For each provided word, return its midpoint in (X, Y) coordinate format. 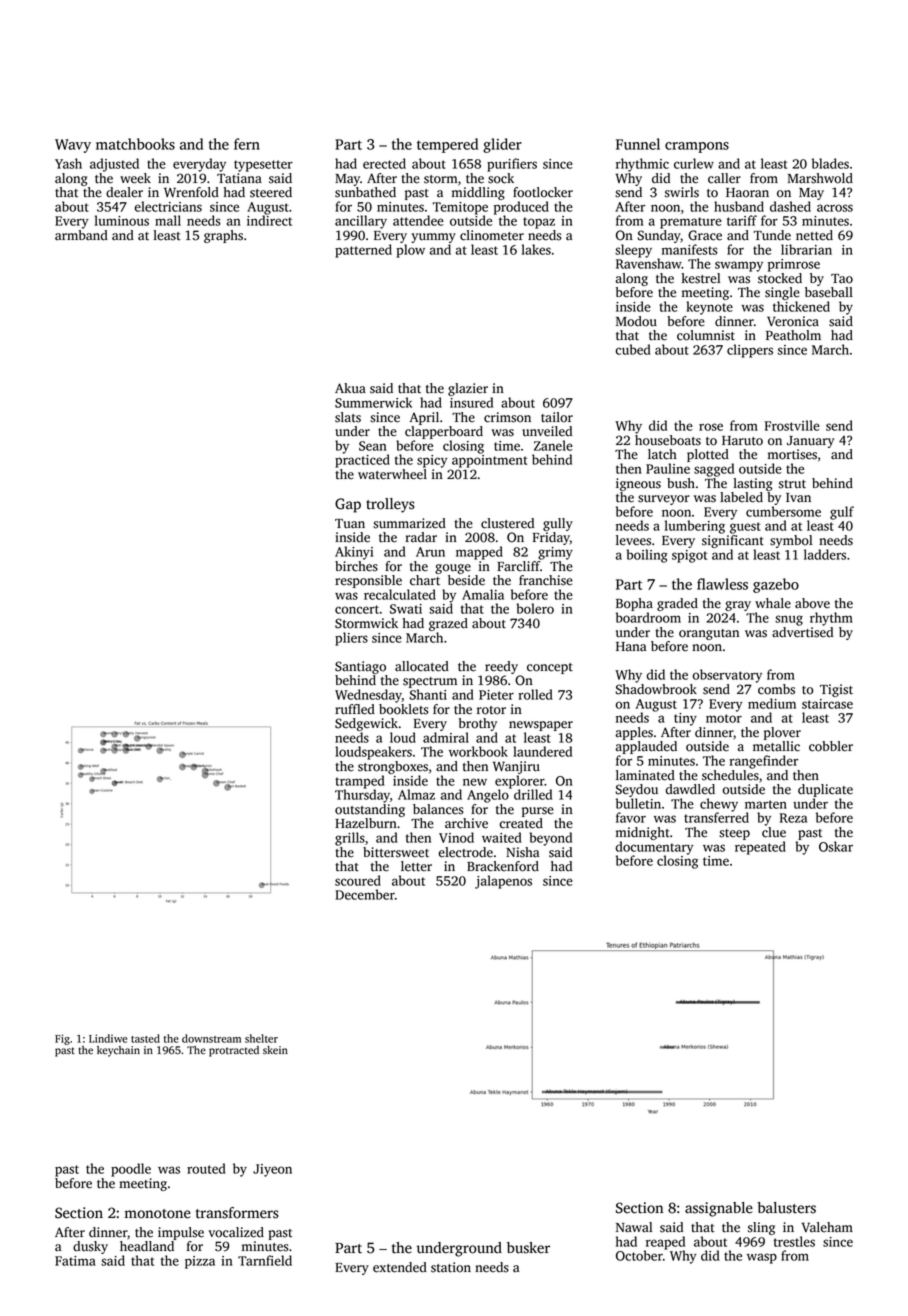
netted (814, 235)
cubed (633, 349)
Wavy (73, 146)
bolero (535, 608)
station (451, 1267)
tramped (360, 782)
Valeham (827, 1227)
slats (348, 417)
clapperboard (444, 432)
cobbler (831, 746)
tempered (447, 145)
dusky (90, 1247)
